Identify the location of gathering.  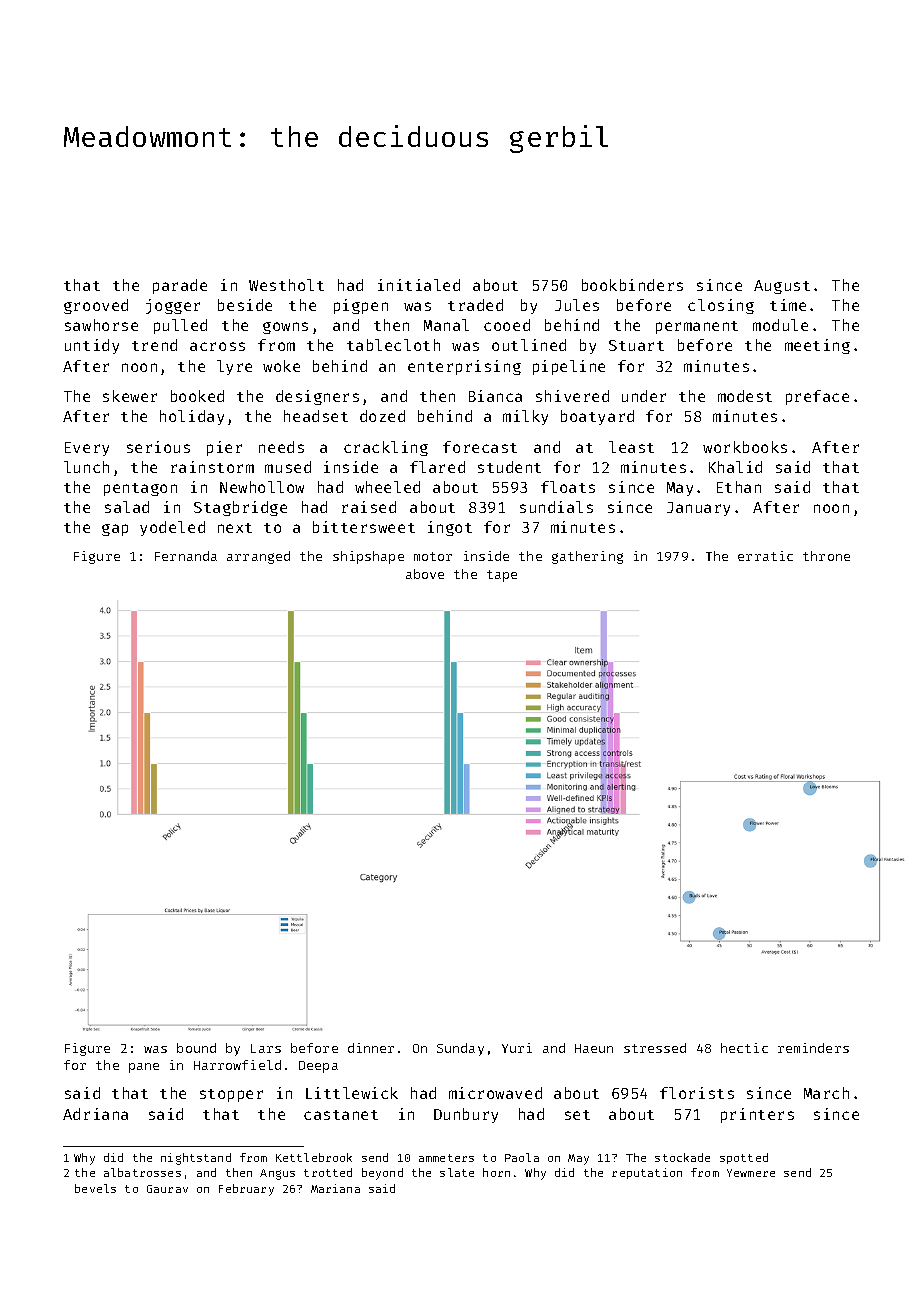
(587, 557).
